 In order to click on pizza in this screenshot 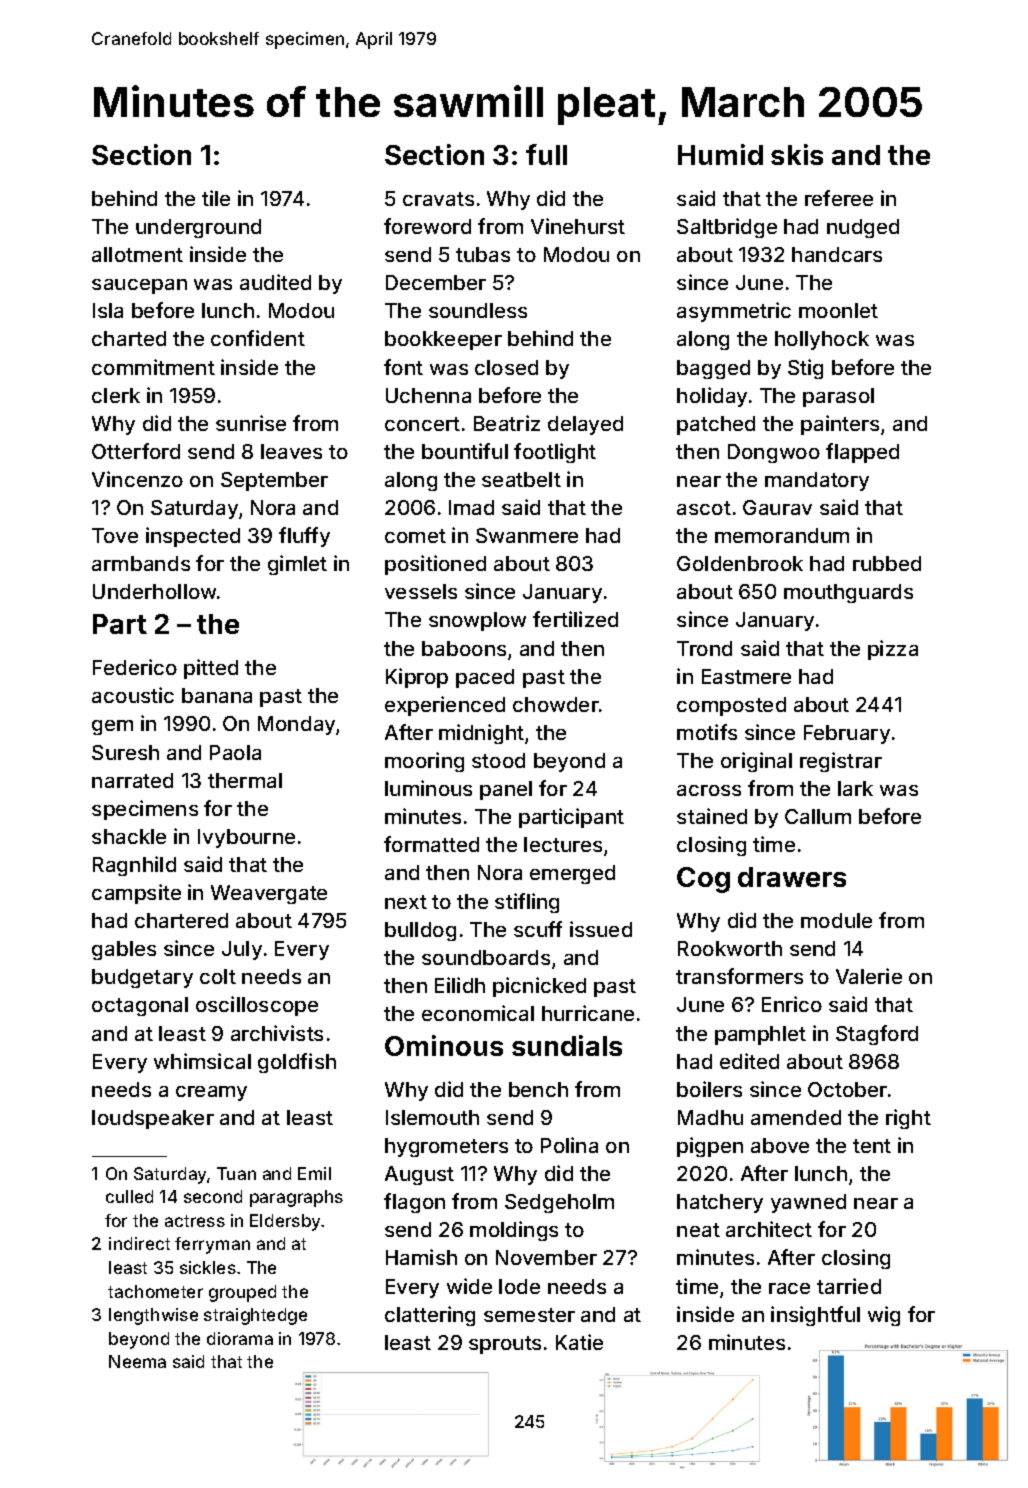, I will do `click(893, 650)`.
